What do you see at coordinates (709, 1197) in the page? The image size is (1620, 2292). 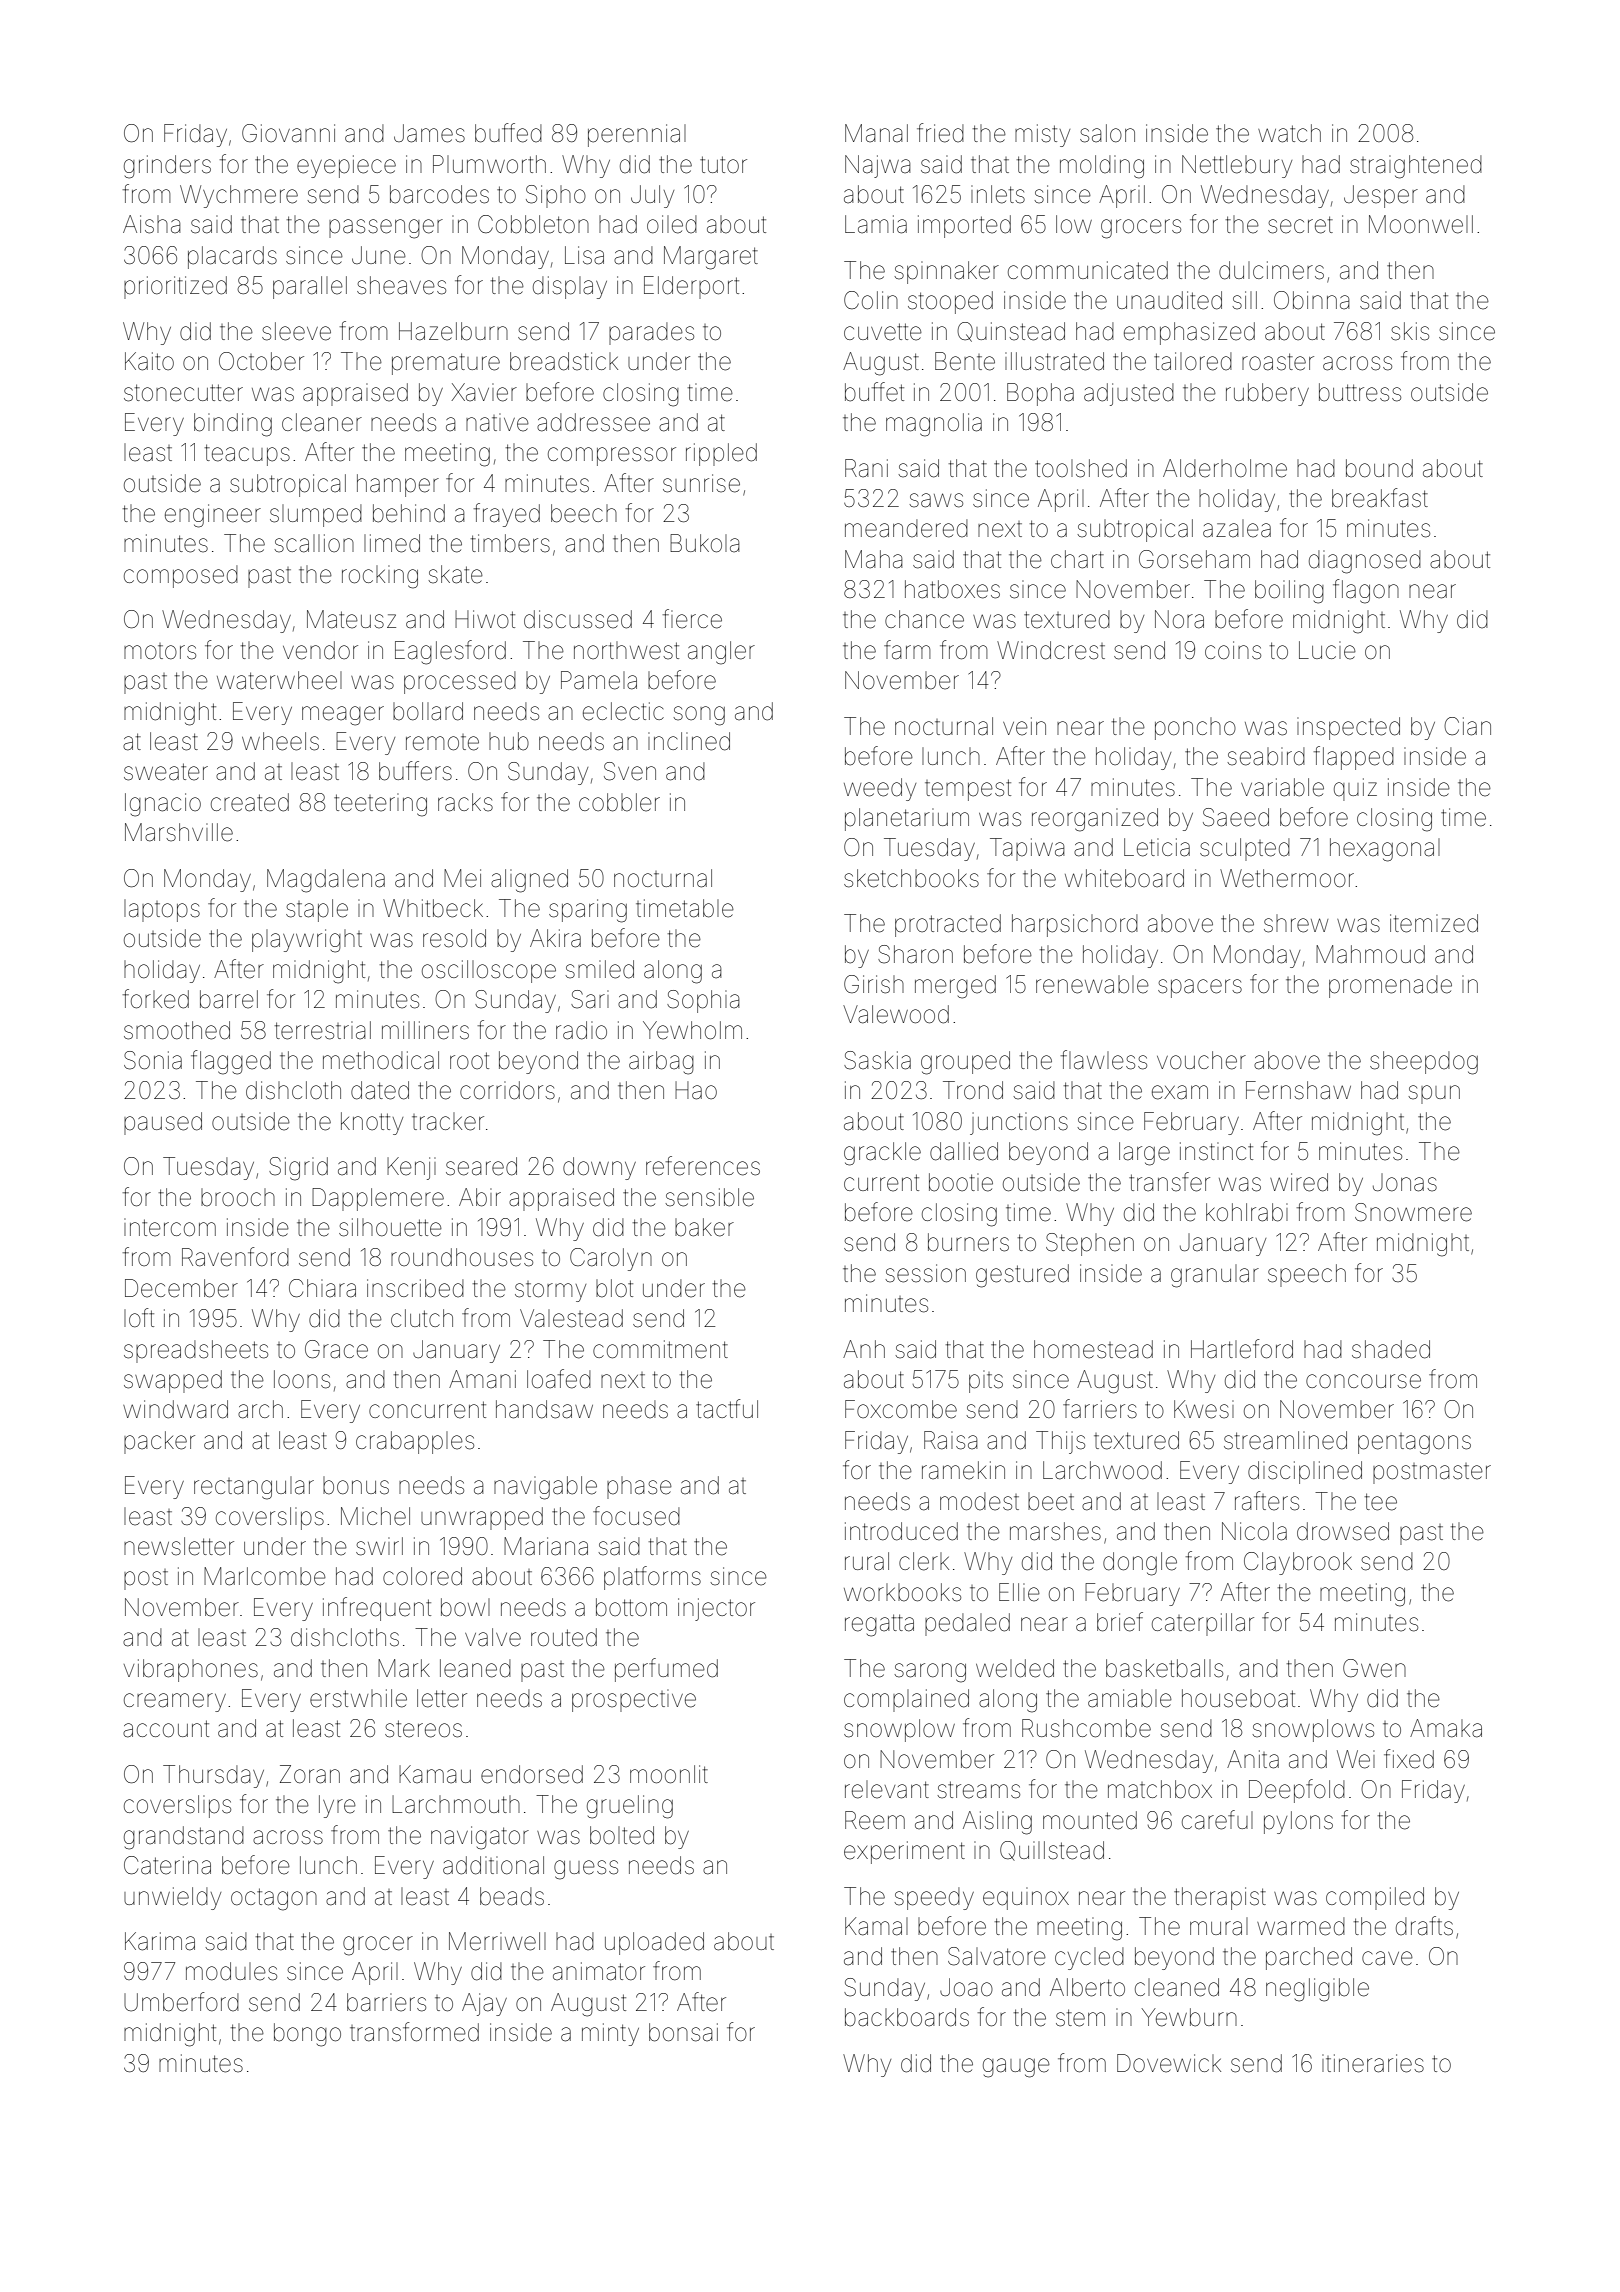 I see `sensible` at bounding box center [709, 1197].
